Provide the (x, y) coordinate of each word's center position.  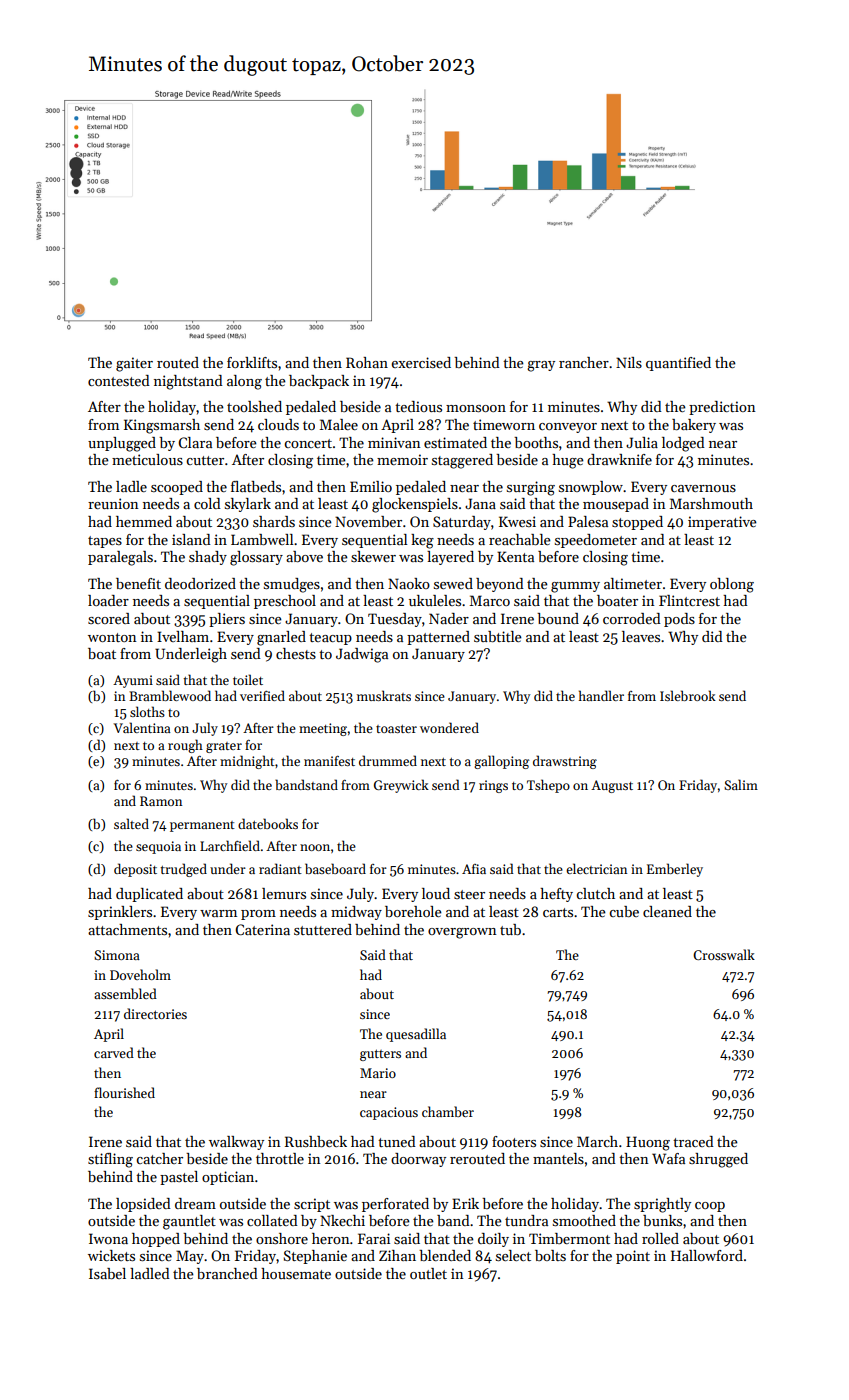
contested (119, 380)
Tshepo (548, 786)
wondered (449, 727)
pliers (227, 620)
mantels (558, 1158)
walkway (236, 1143)
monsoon (476, 408)
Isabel (107, 1273)
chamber (448, 1111)
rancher (584, 362)
